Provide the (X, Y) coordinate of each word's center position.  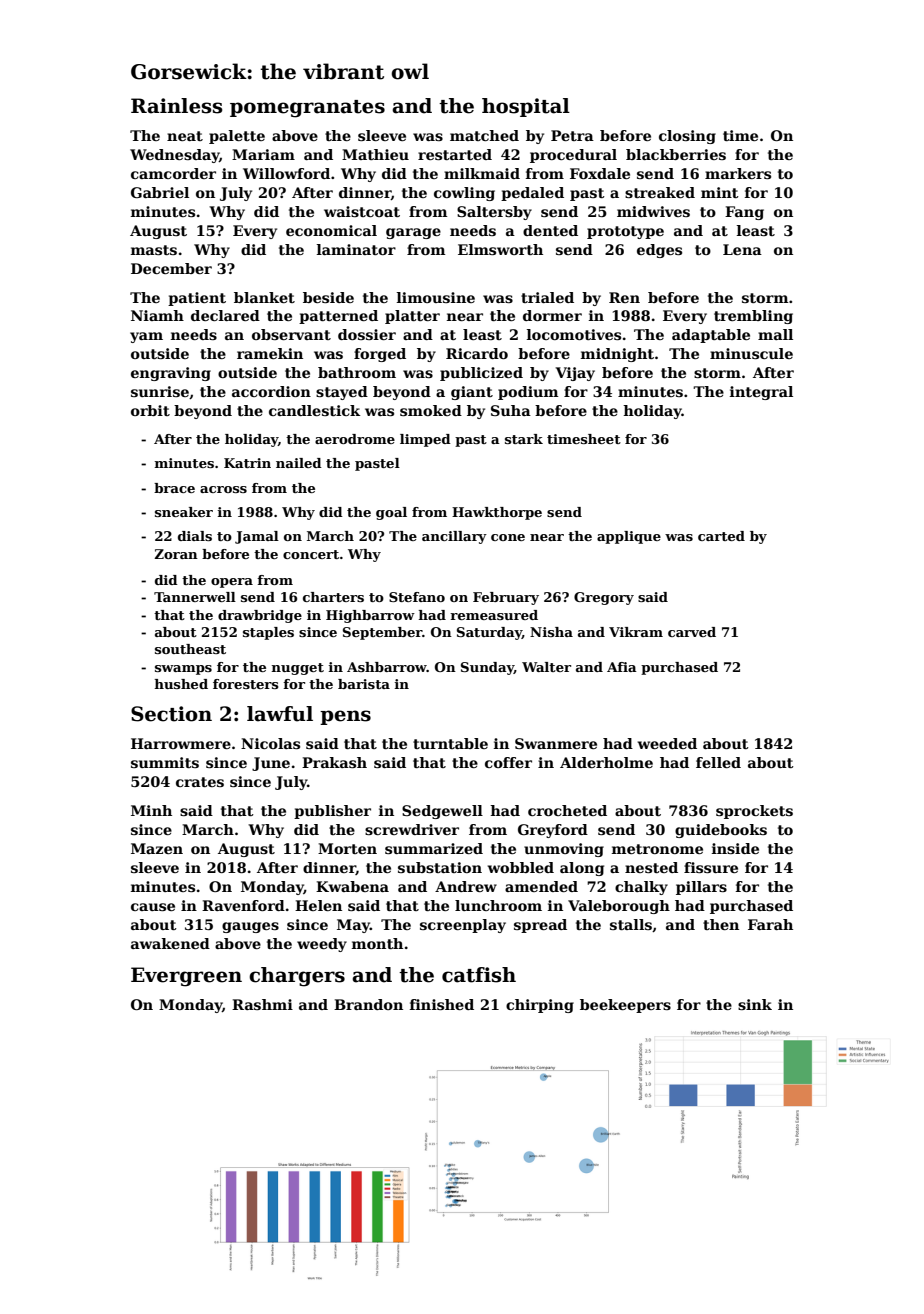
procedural (573, 156)
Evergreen (186, 977)
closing (687, 137)
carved (692, 632)
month (377, 943)
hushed (181, 684)
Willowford (286, 173)
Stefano (417, 597)
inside (735, 848)
